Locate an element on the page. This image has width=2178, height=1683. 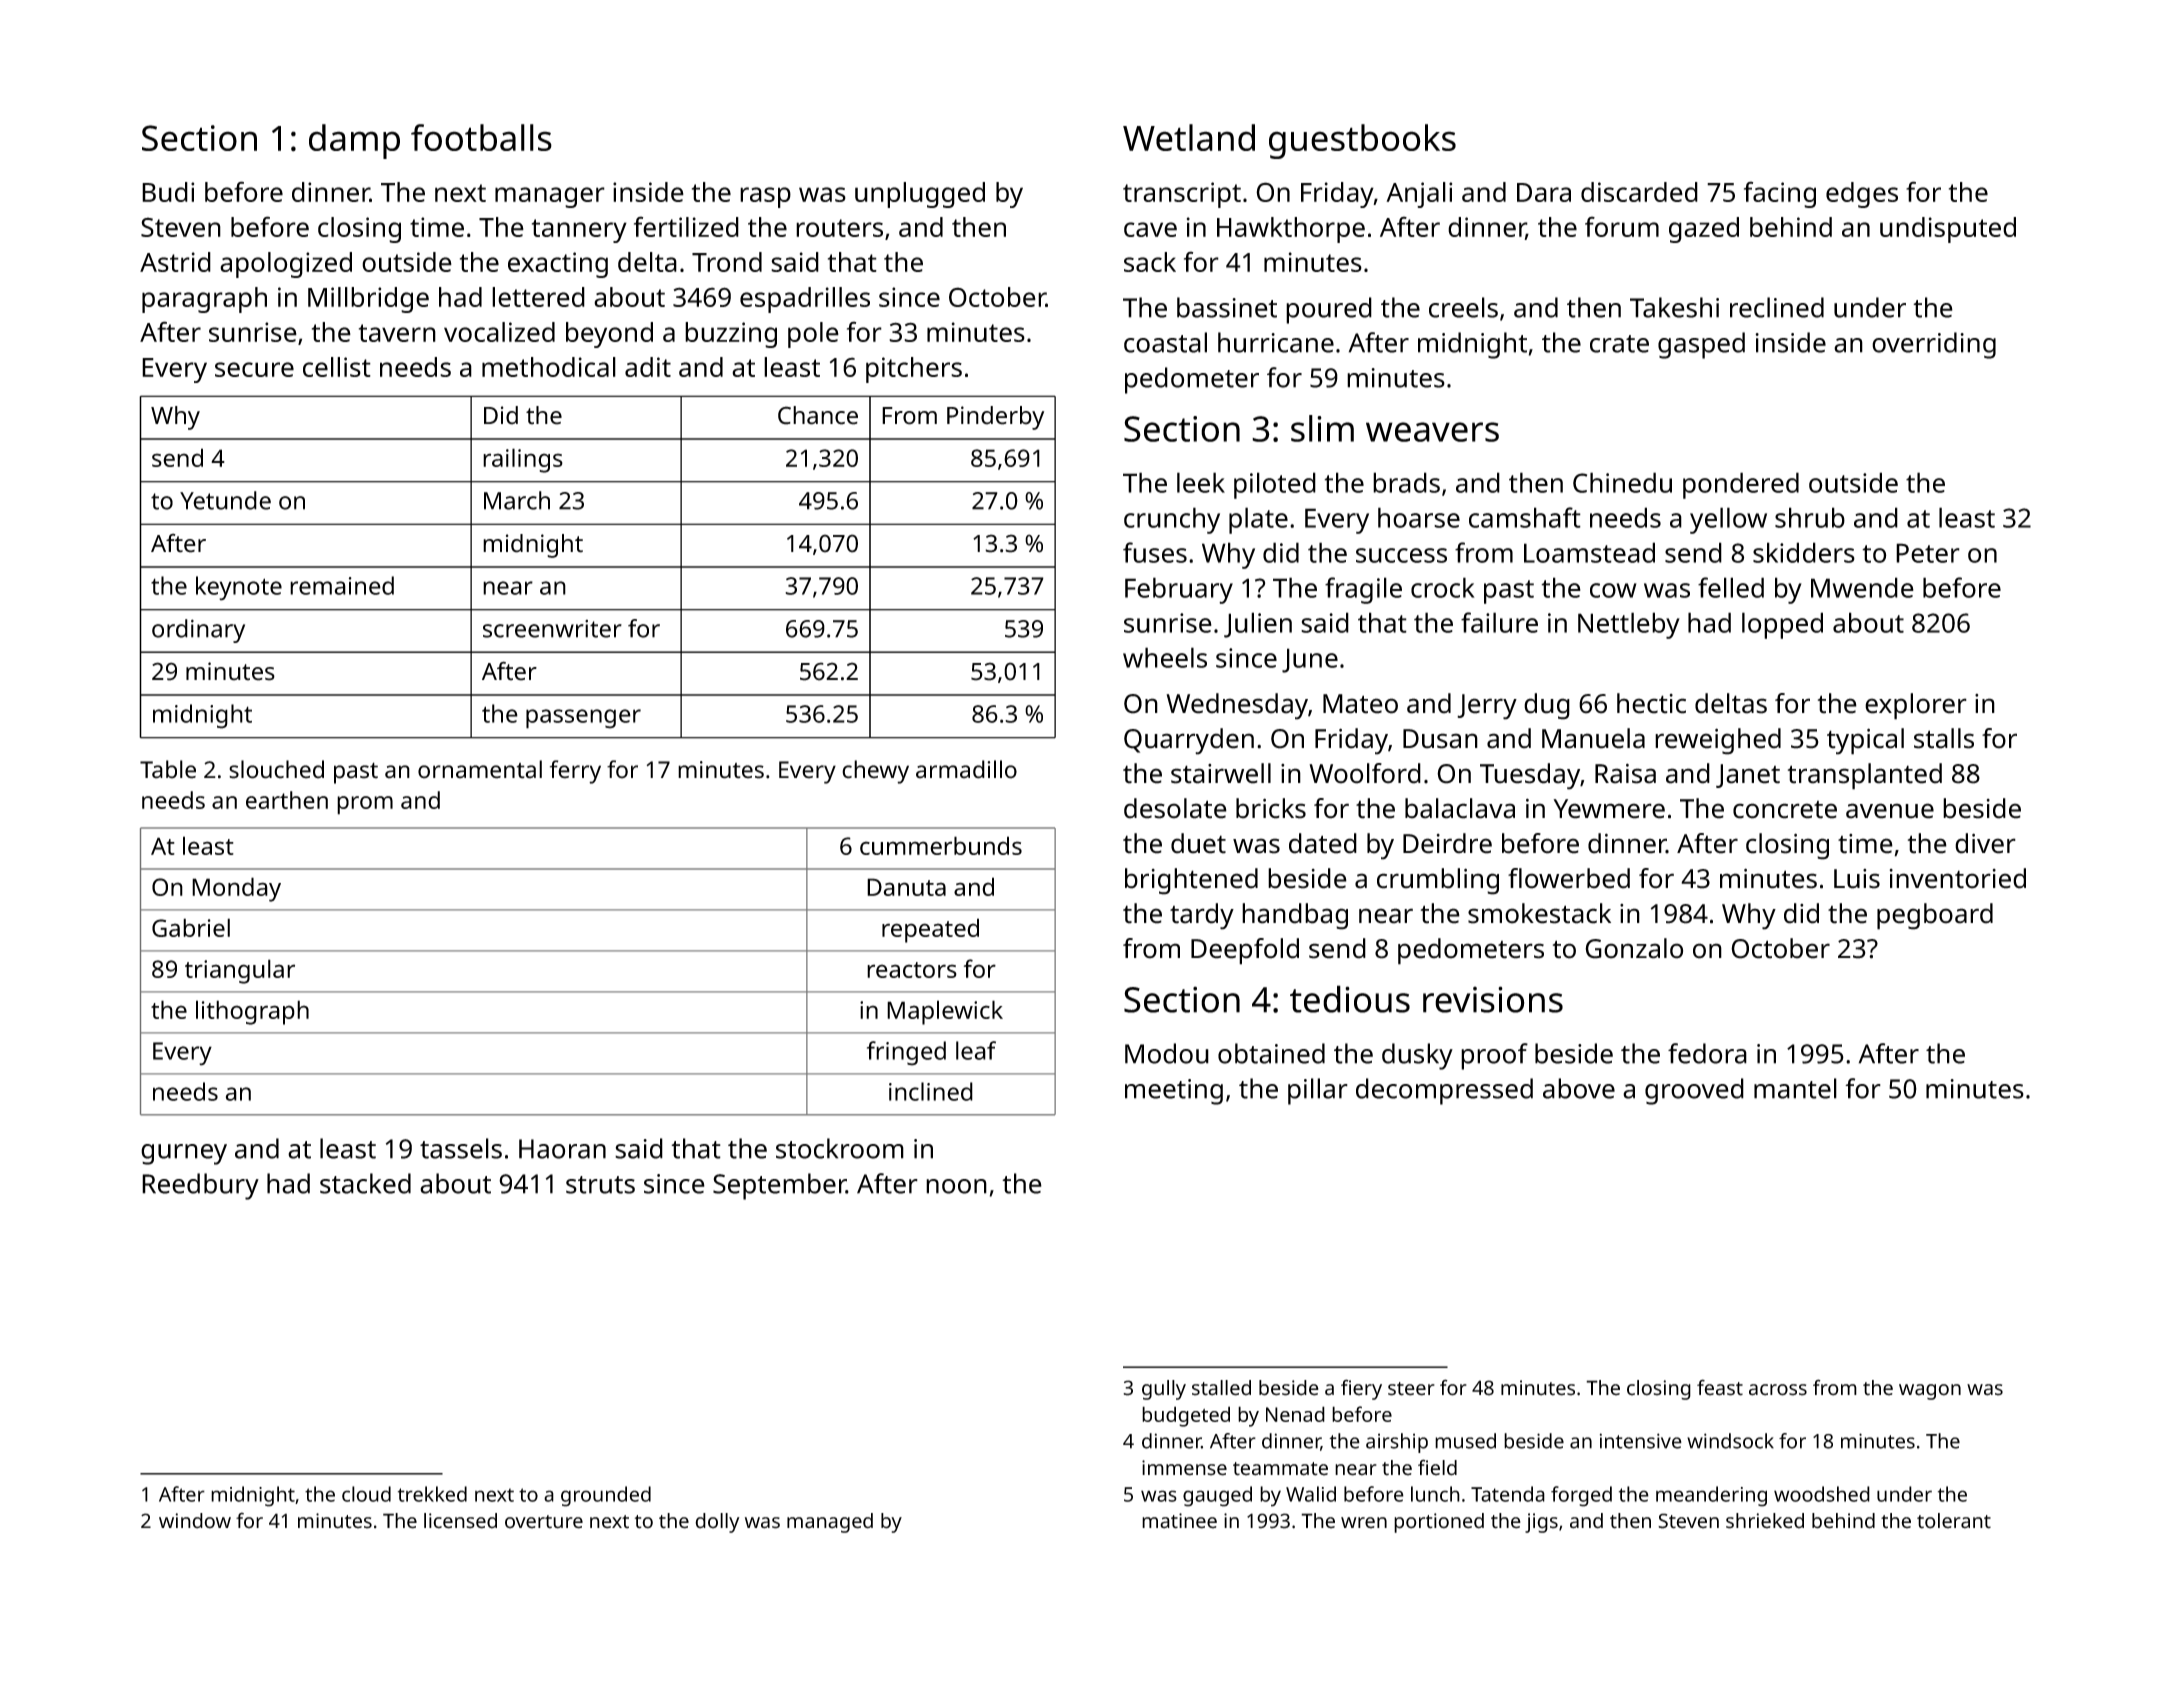
June is located at coordinates (1310, 660).
